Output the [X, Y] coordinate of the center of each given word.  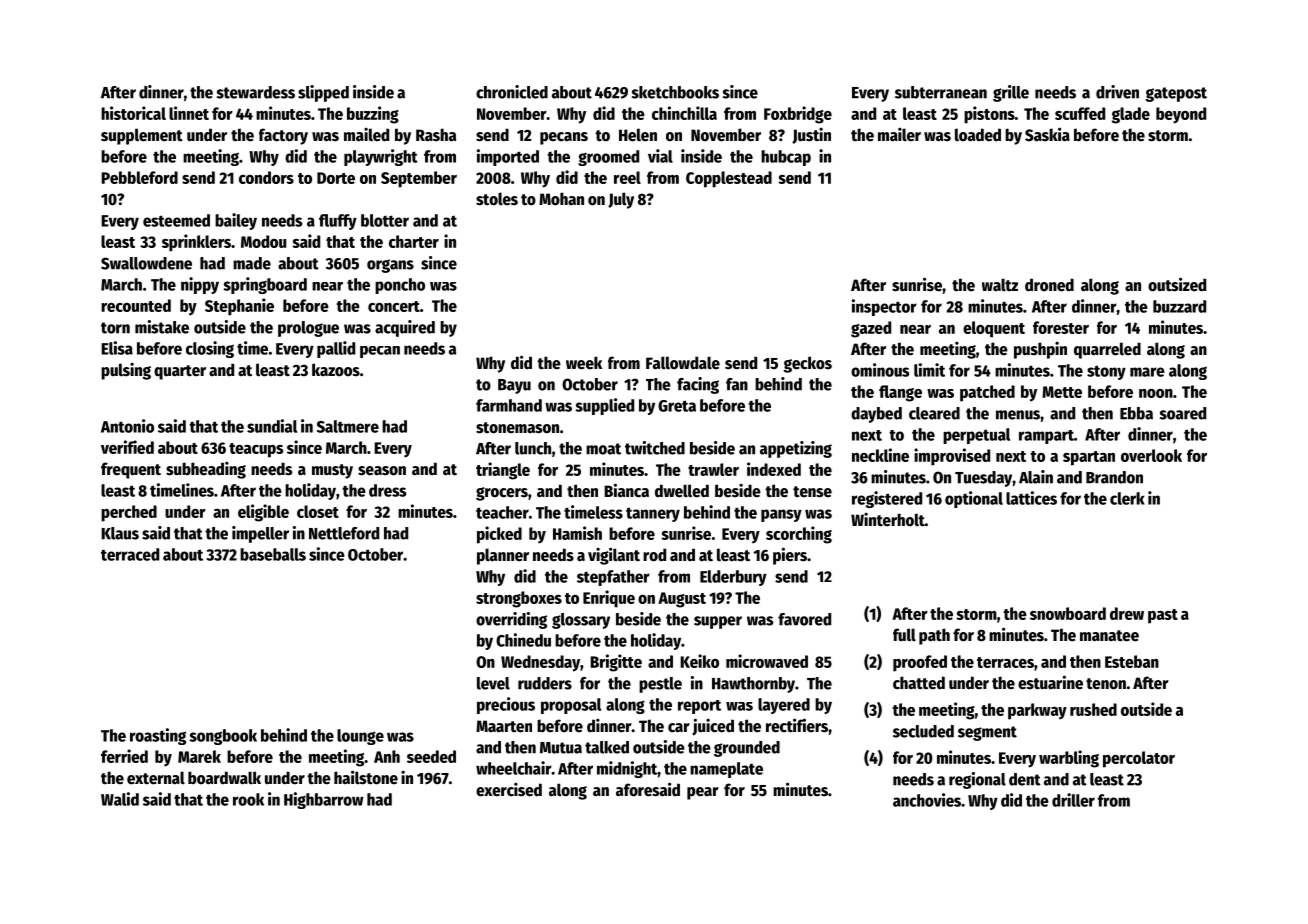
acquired [405, 328]
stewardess [256, 92]
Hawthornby [753, 685]
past [1163, 616]
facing [698, 385]
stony [1106, 372]
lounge [360, 737]
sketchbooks [675, 92]
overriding [511, 620]
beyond [1181, 115]
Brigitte [616, 663]
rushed [1093, 709]
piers [790, 556]
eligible [263, 513]
